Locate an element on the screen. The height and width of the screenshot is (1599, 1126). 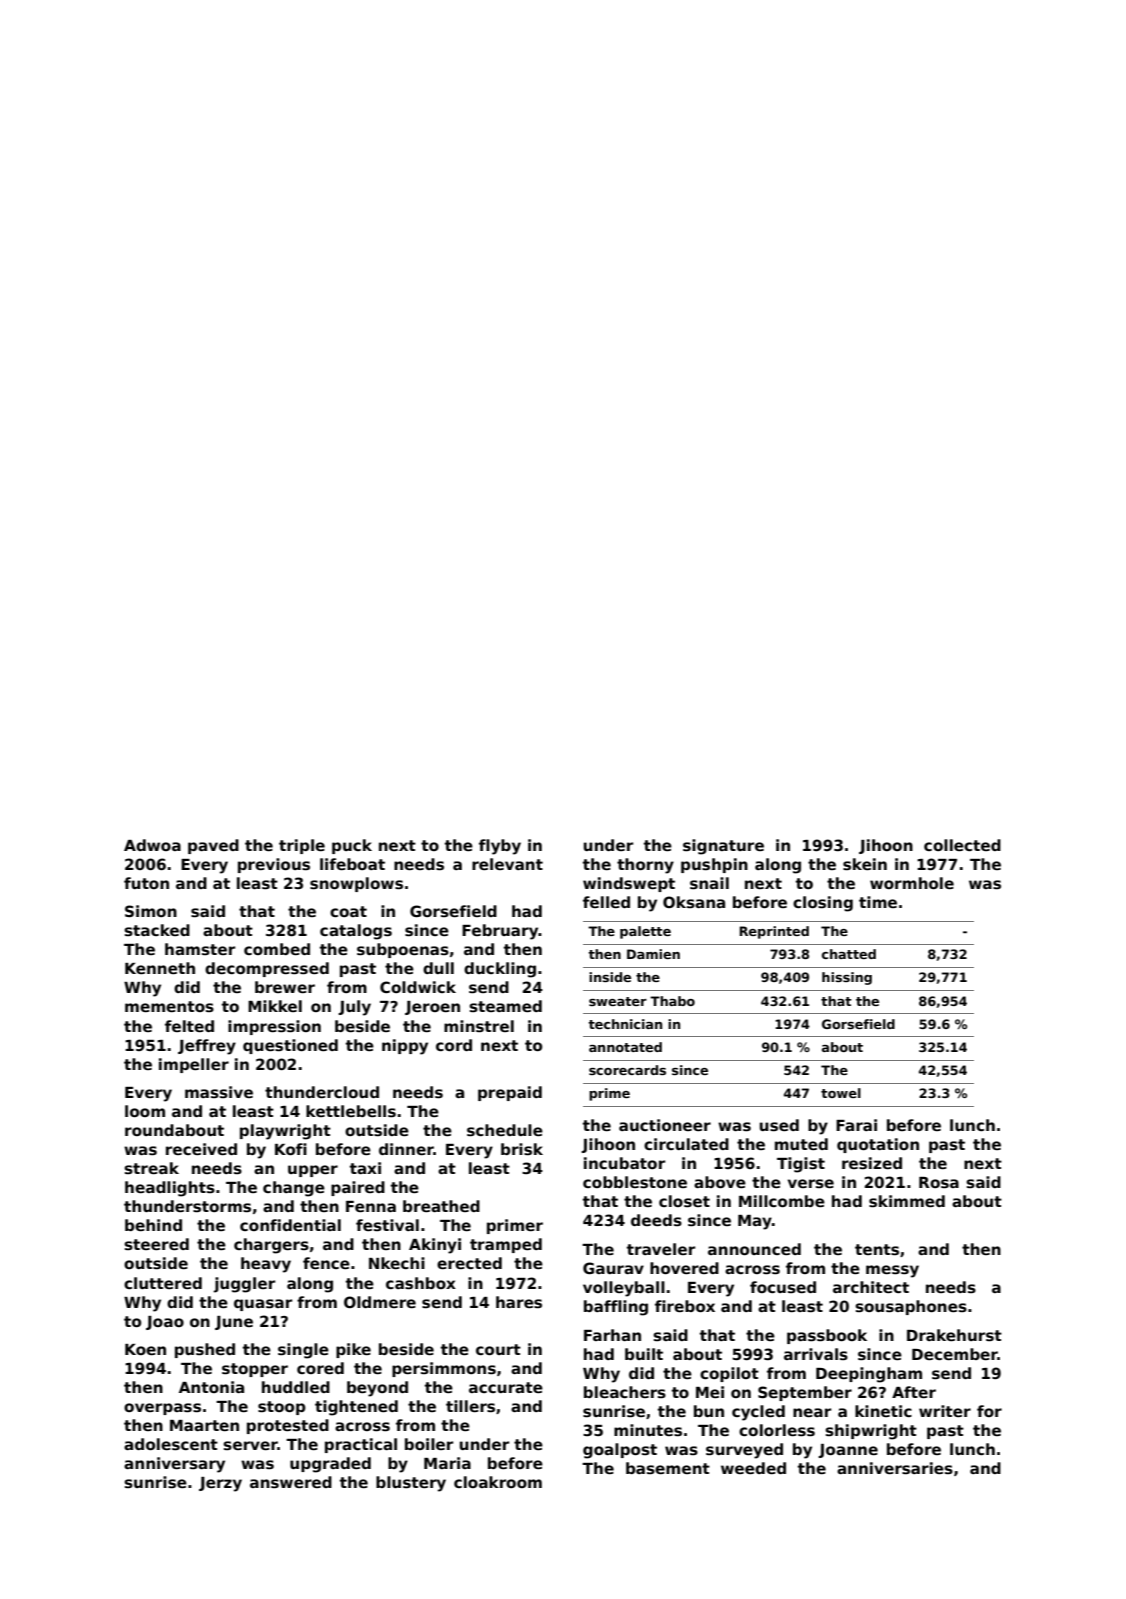
cluttered is located at coordinates (163, 1283).
